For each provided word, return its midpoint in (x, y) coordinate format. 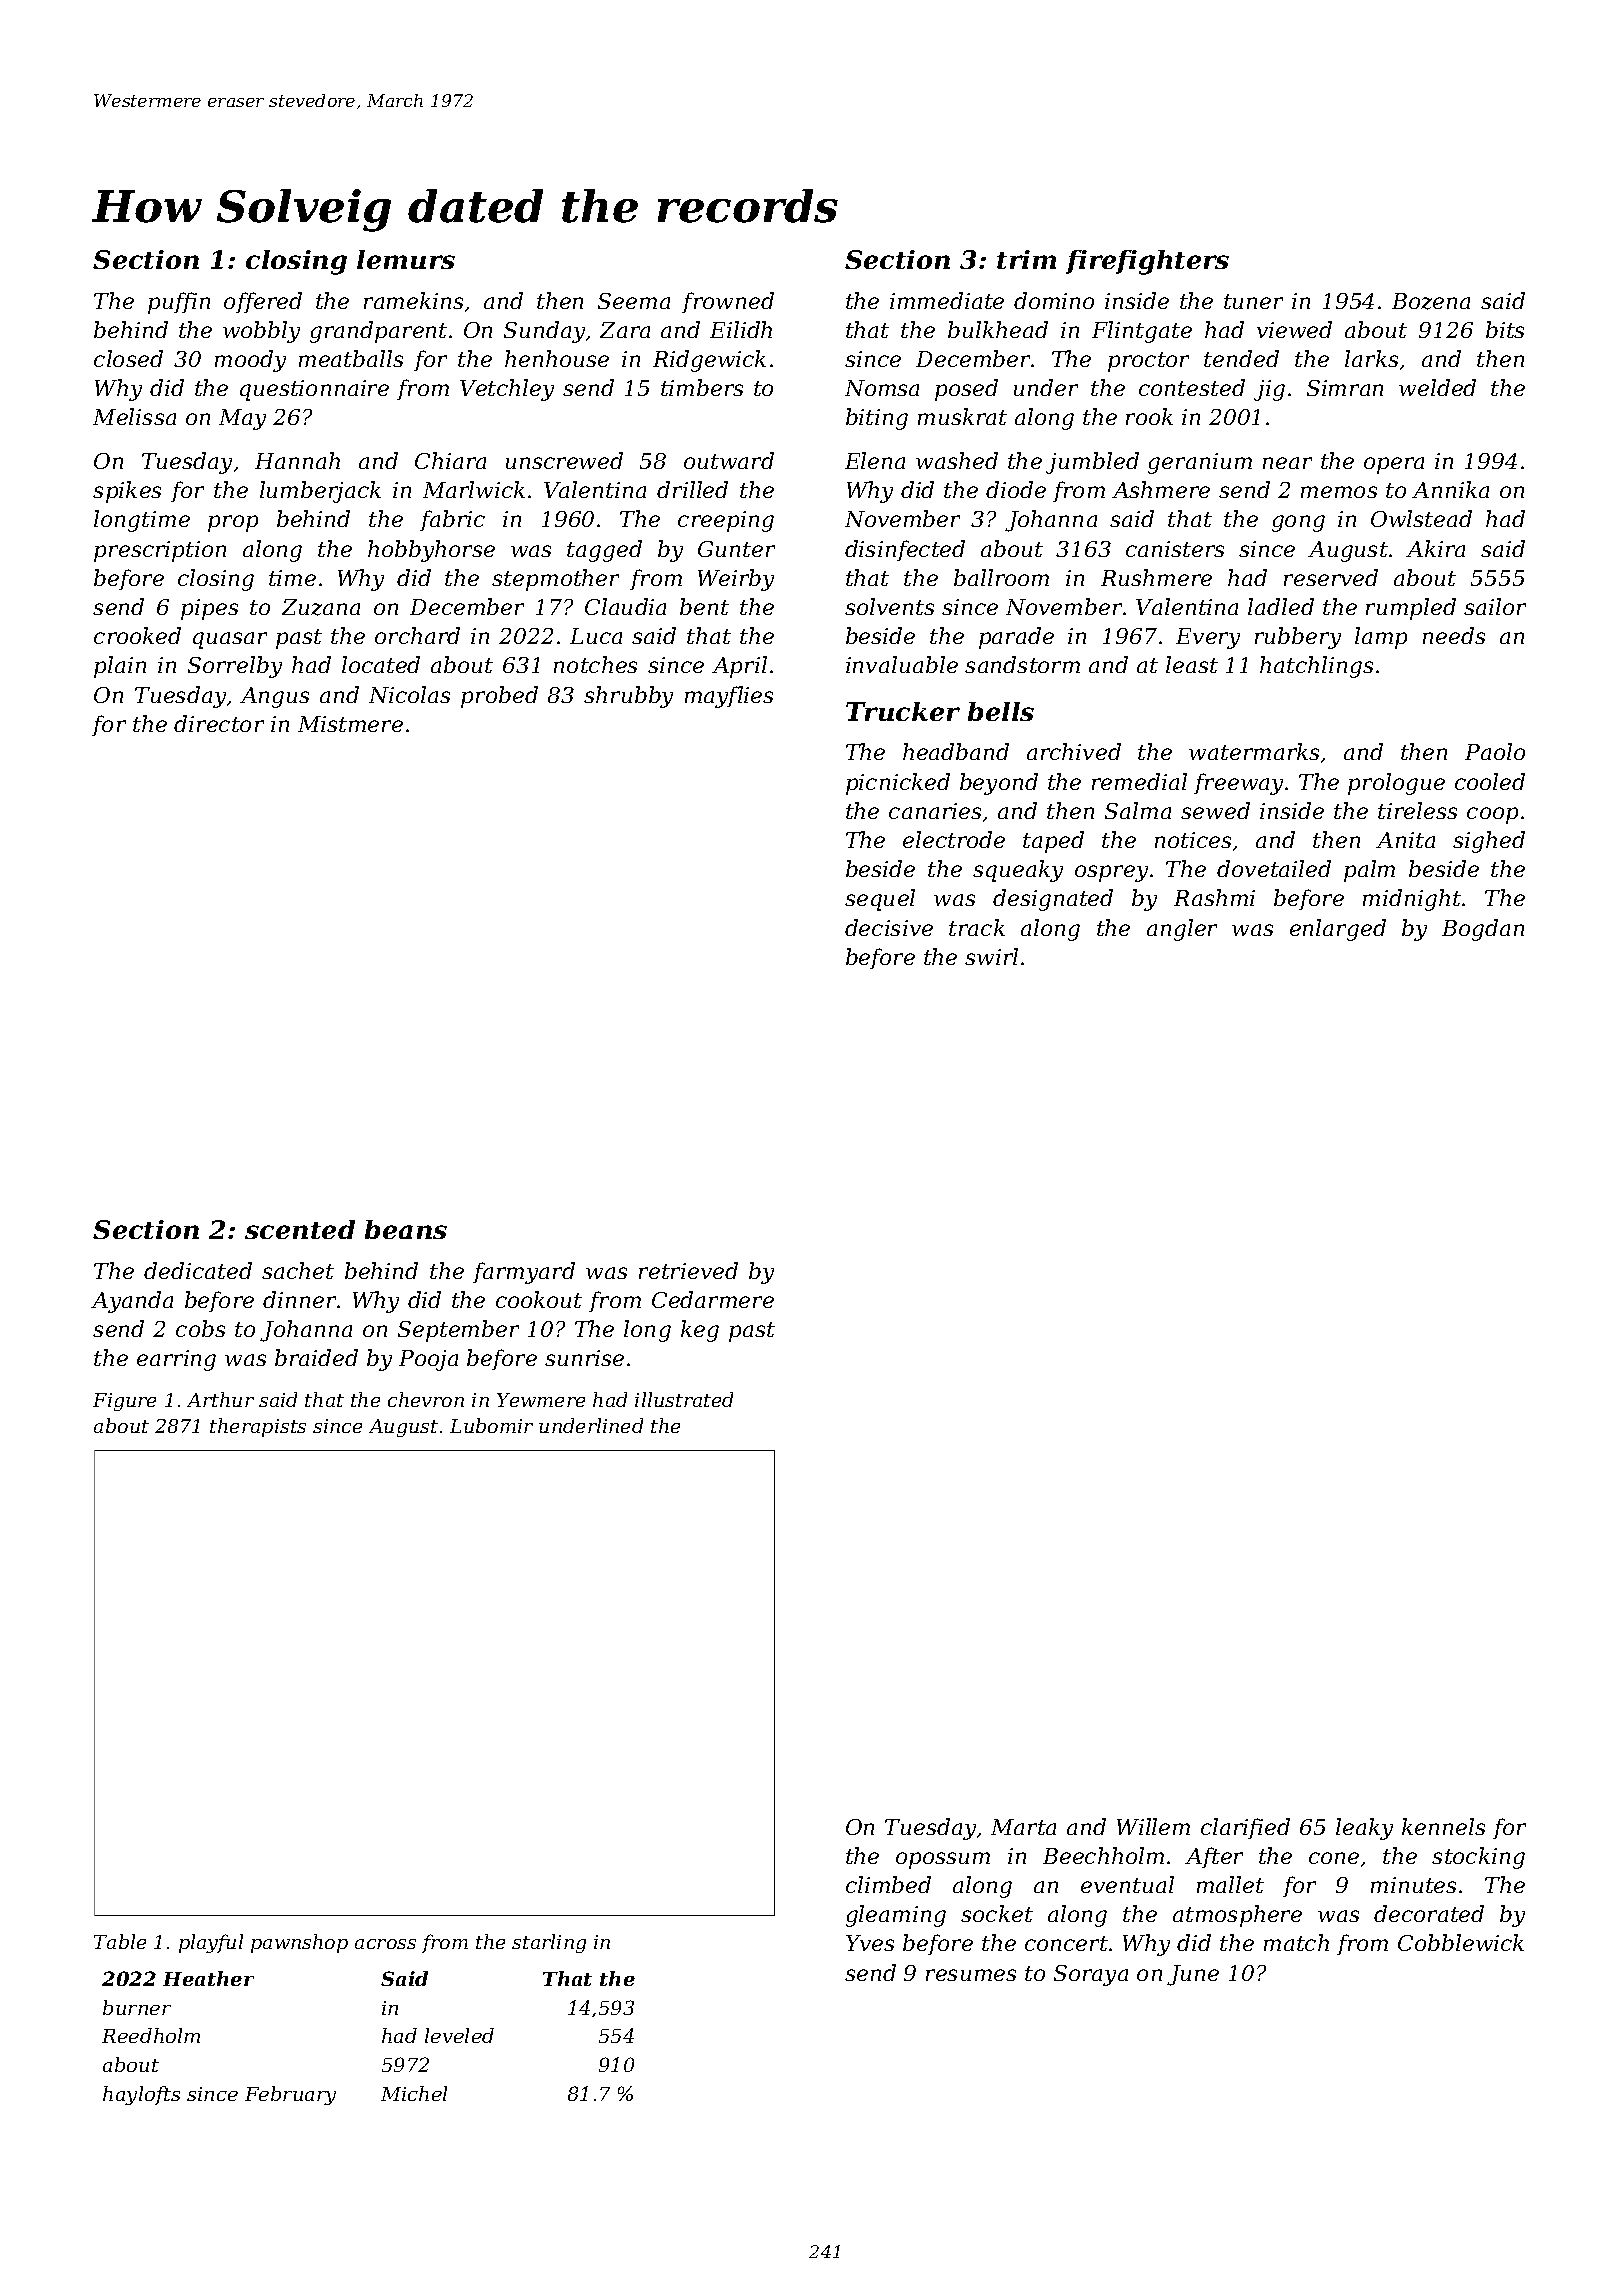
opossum (943, 1860)
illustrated (684, 1399)
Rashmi (1214, 897)
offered (263, 302)
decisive (889, 927)
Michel (414, 2093)
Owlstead (1421, 518)
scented (300, 1229)
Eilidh (741, 329)
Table (120, 1941)
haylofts (141, 2095)
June (1193, 1975)
